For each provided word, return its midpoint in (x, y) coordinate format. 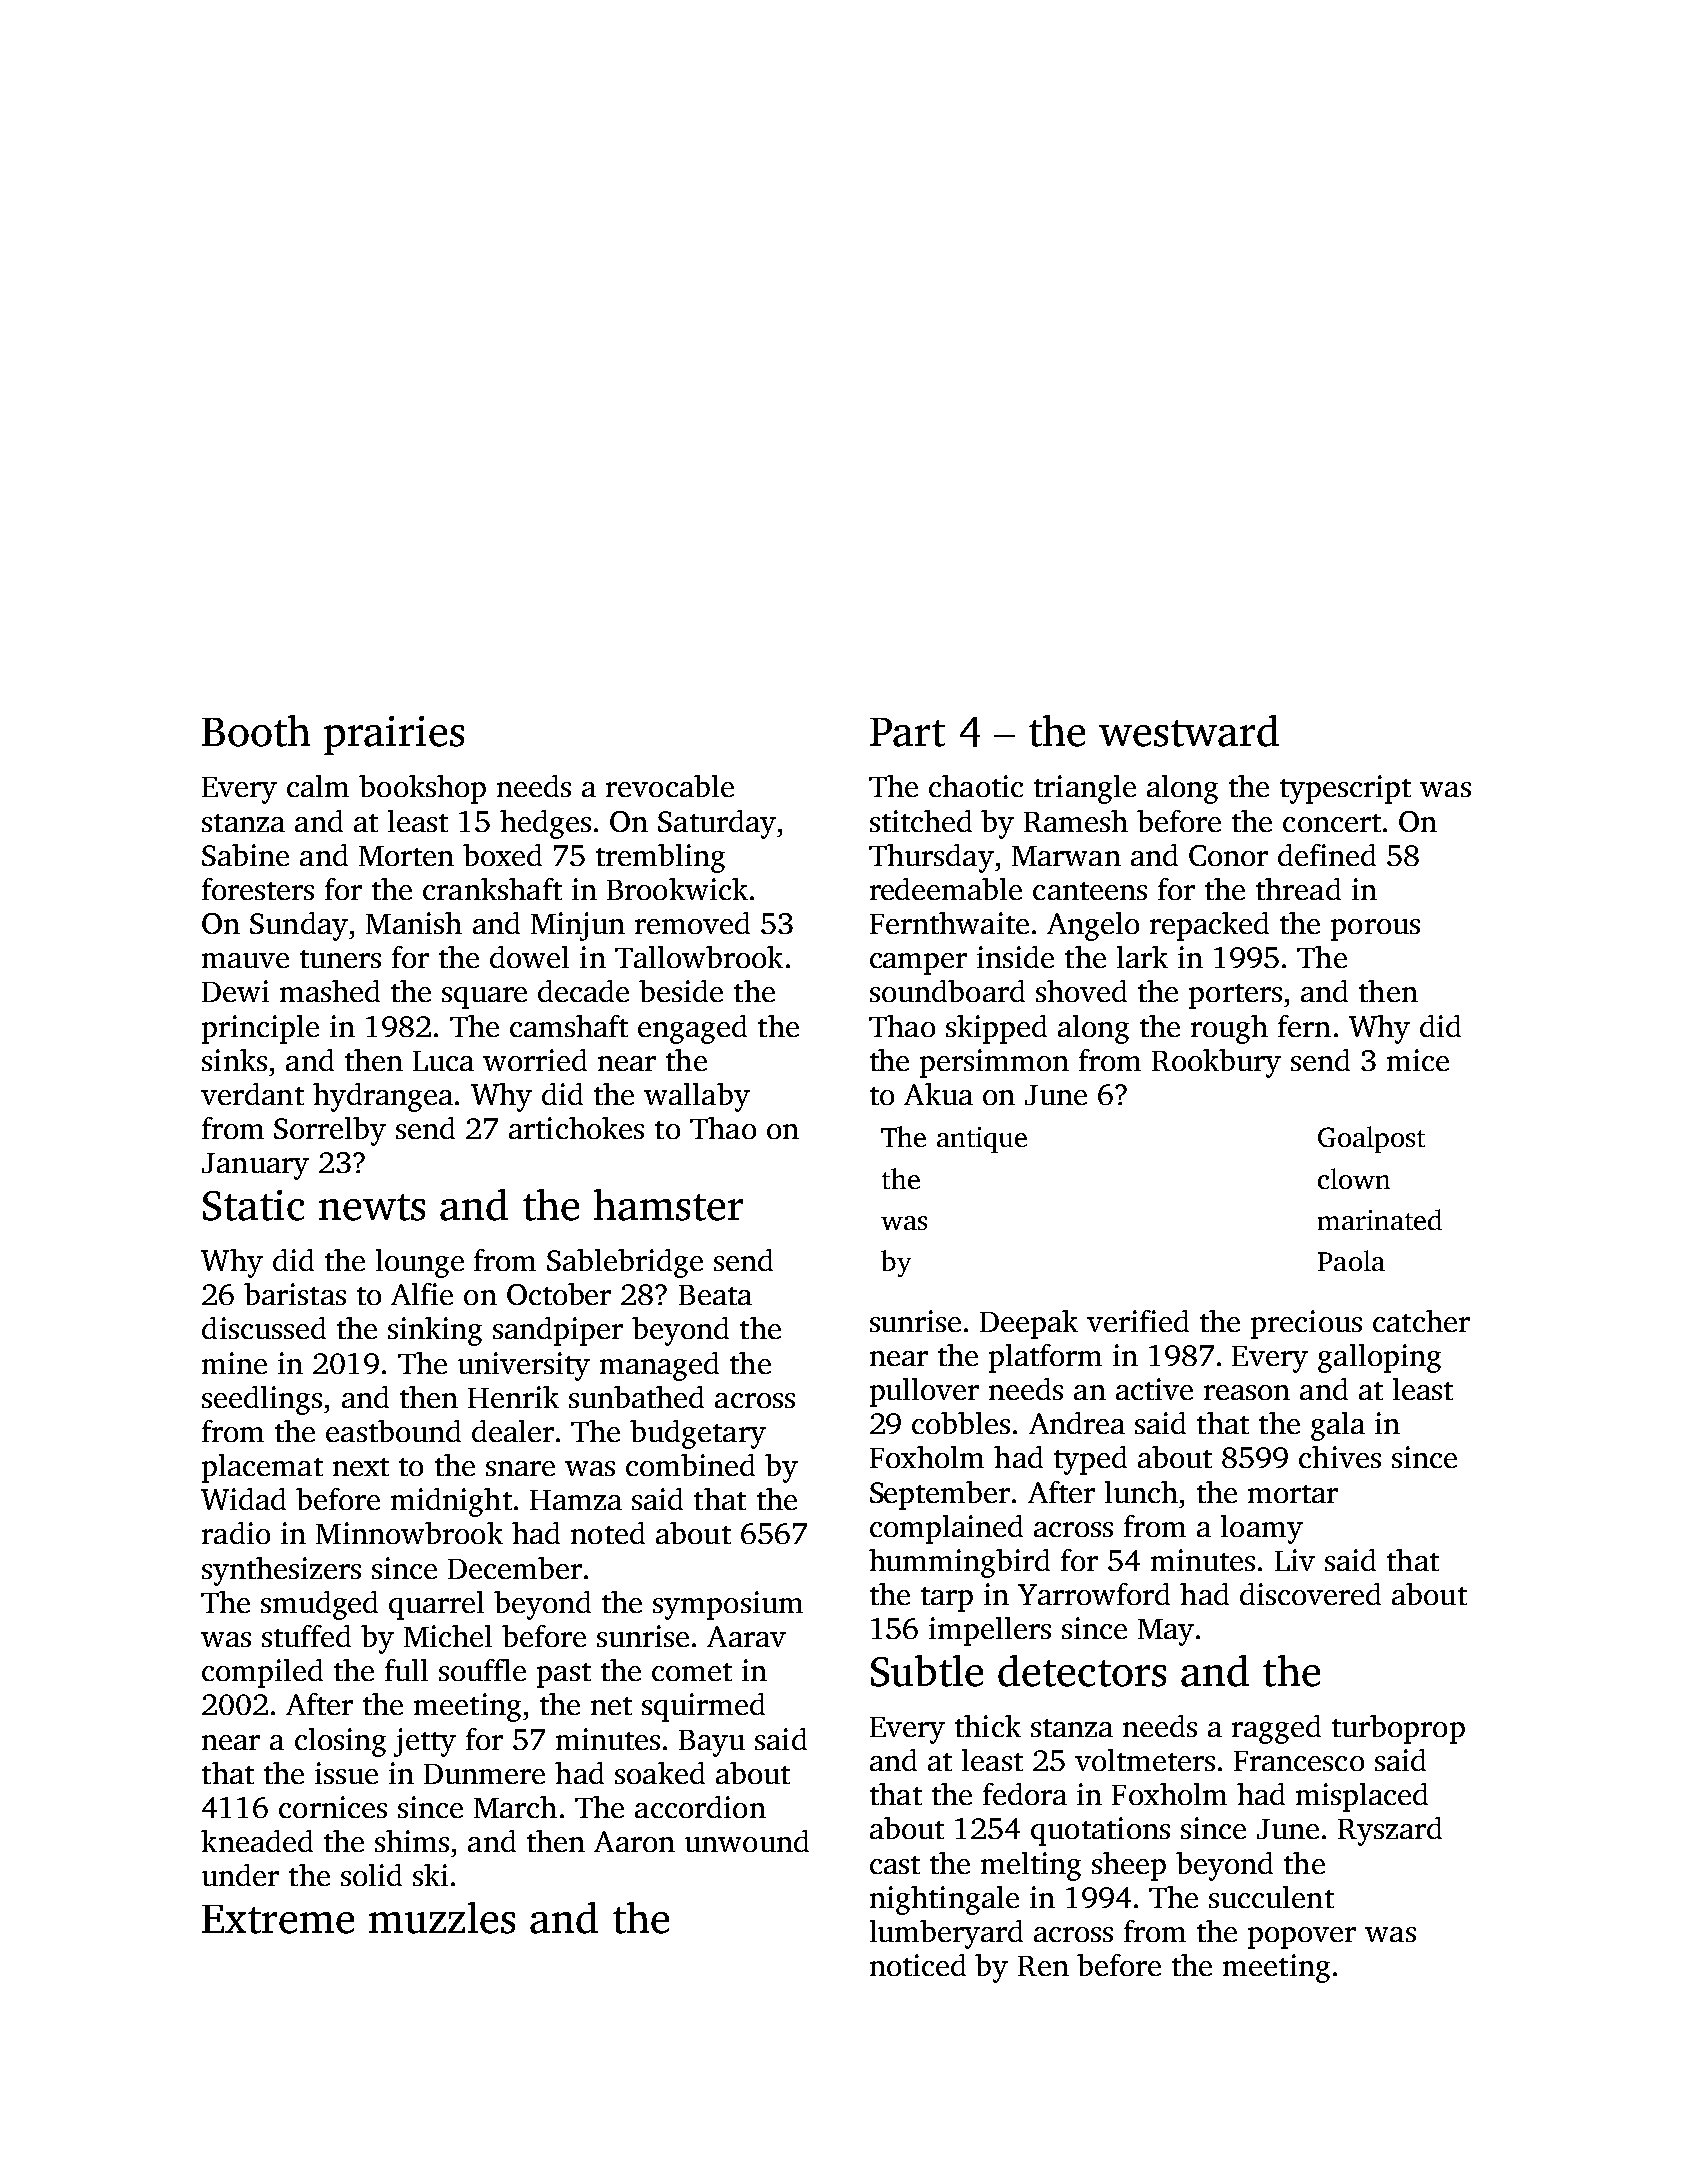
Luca (443, 1061)
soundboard (947, 991)
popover (1302, 1938)
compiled (262, 1673)
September (940, 1495)
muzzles (442, 1918)
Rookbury (1216, 1063)
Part (907, 732)
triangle (1085, 789)
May (1166, 1632)
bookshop (422, 789)
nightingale (944, 1900)
